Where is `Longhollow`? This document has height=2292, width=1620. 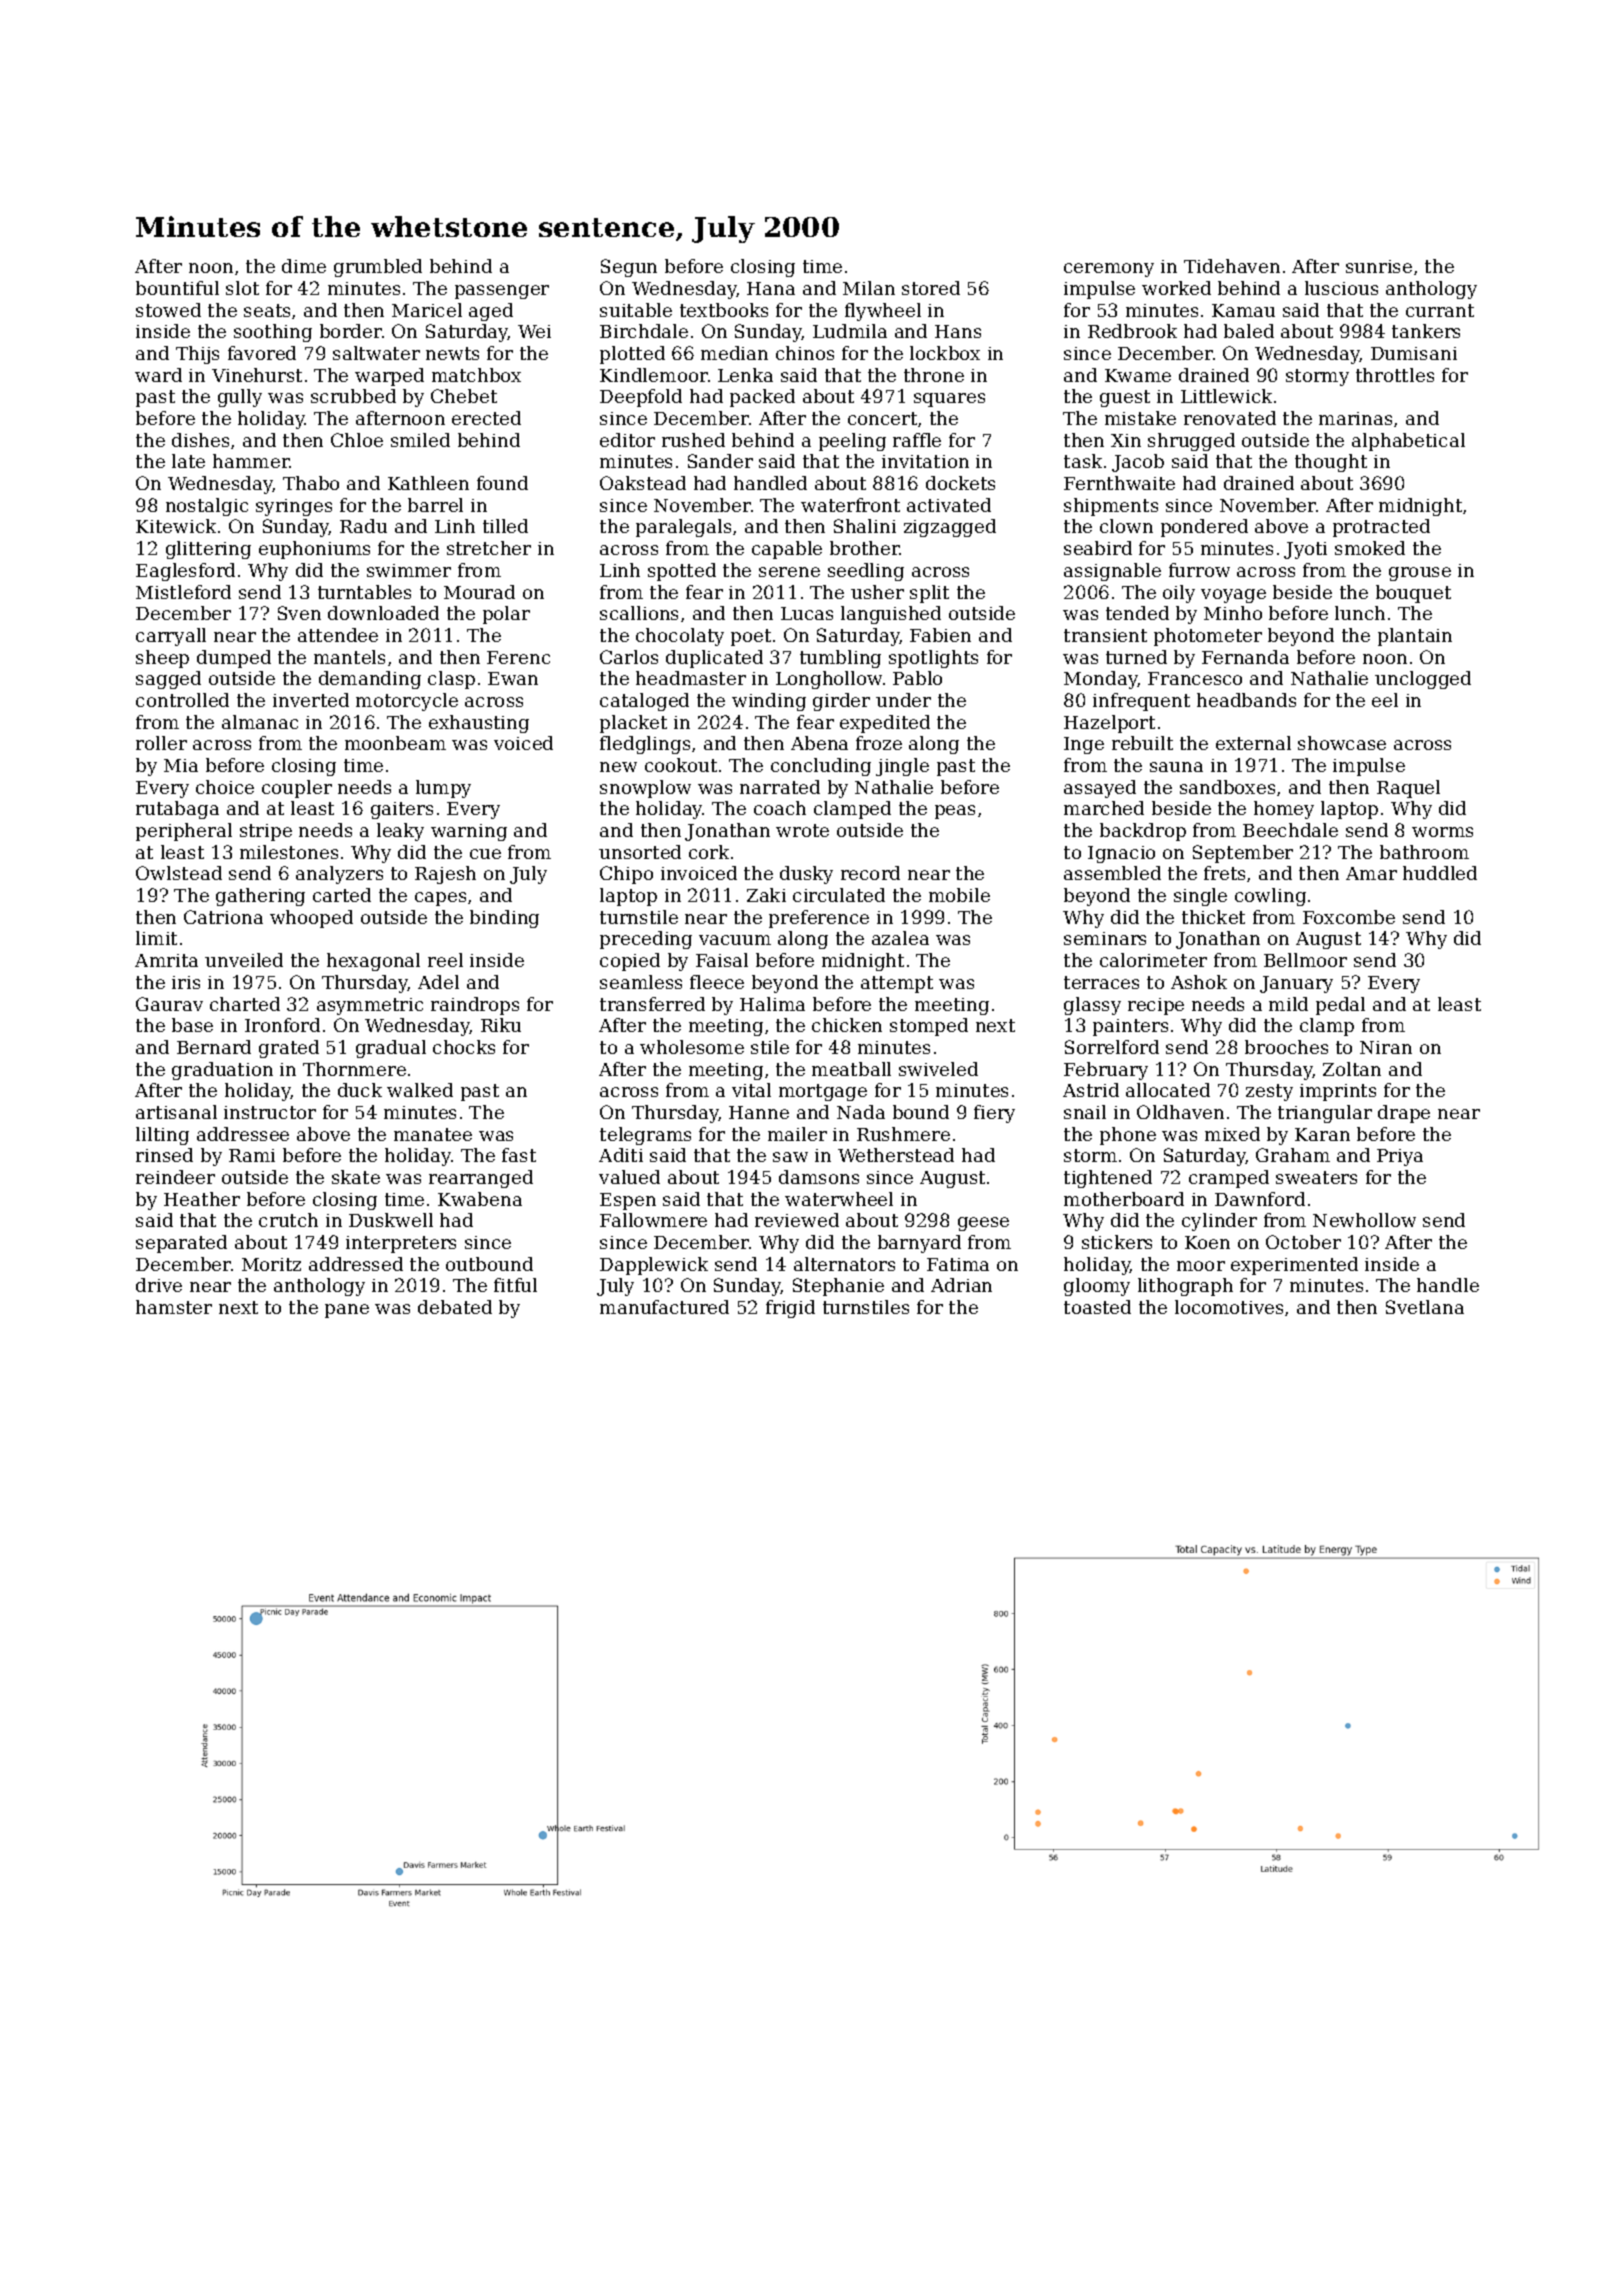
Longhollow is located at coordinates (829, 680).
